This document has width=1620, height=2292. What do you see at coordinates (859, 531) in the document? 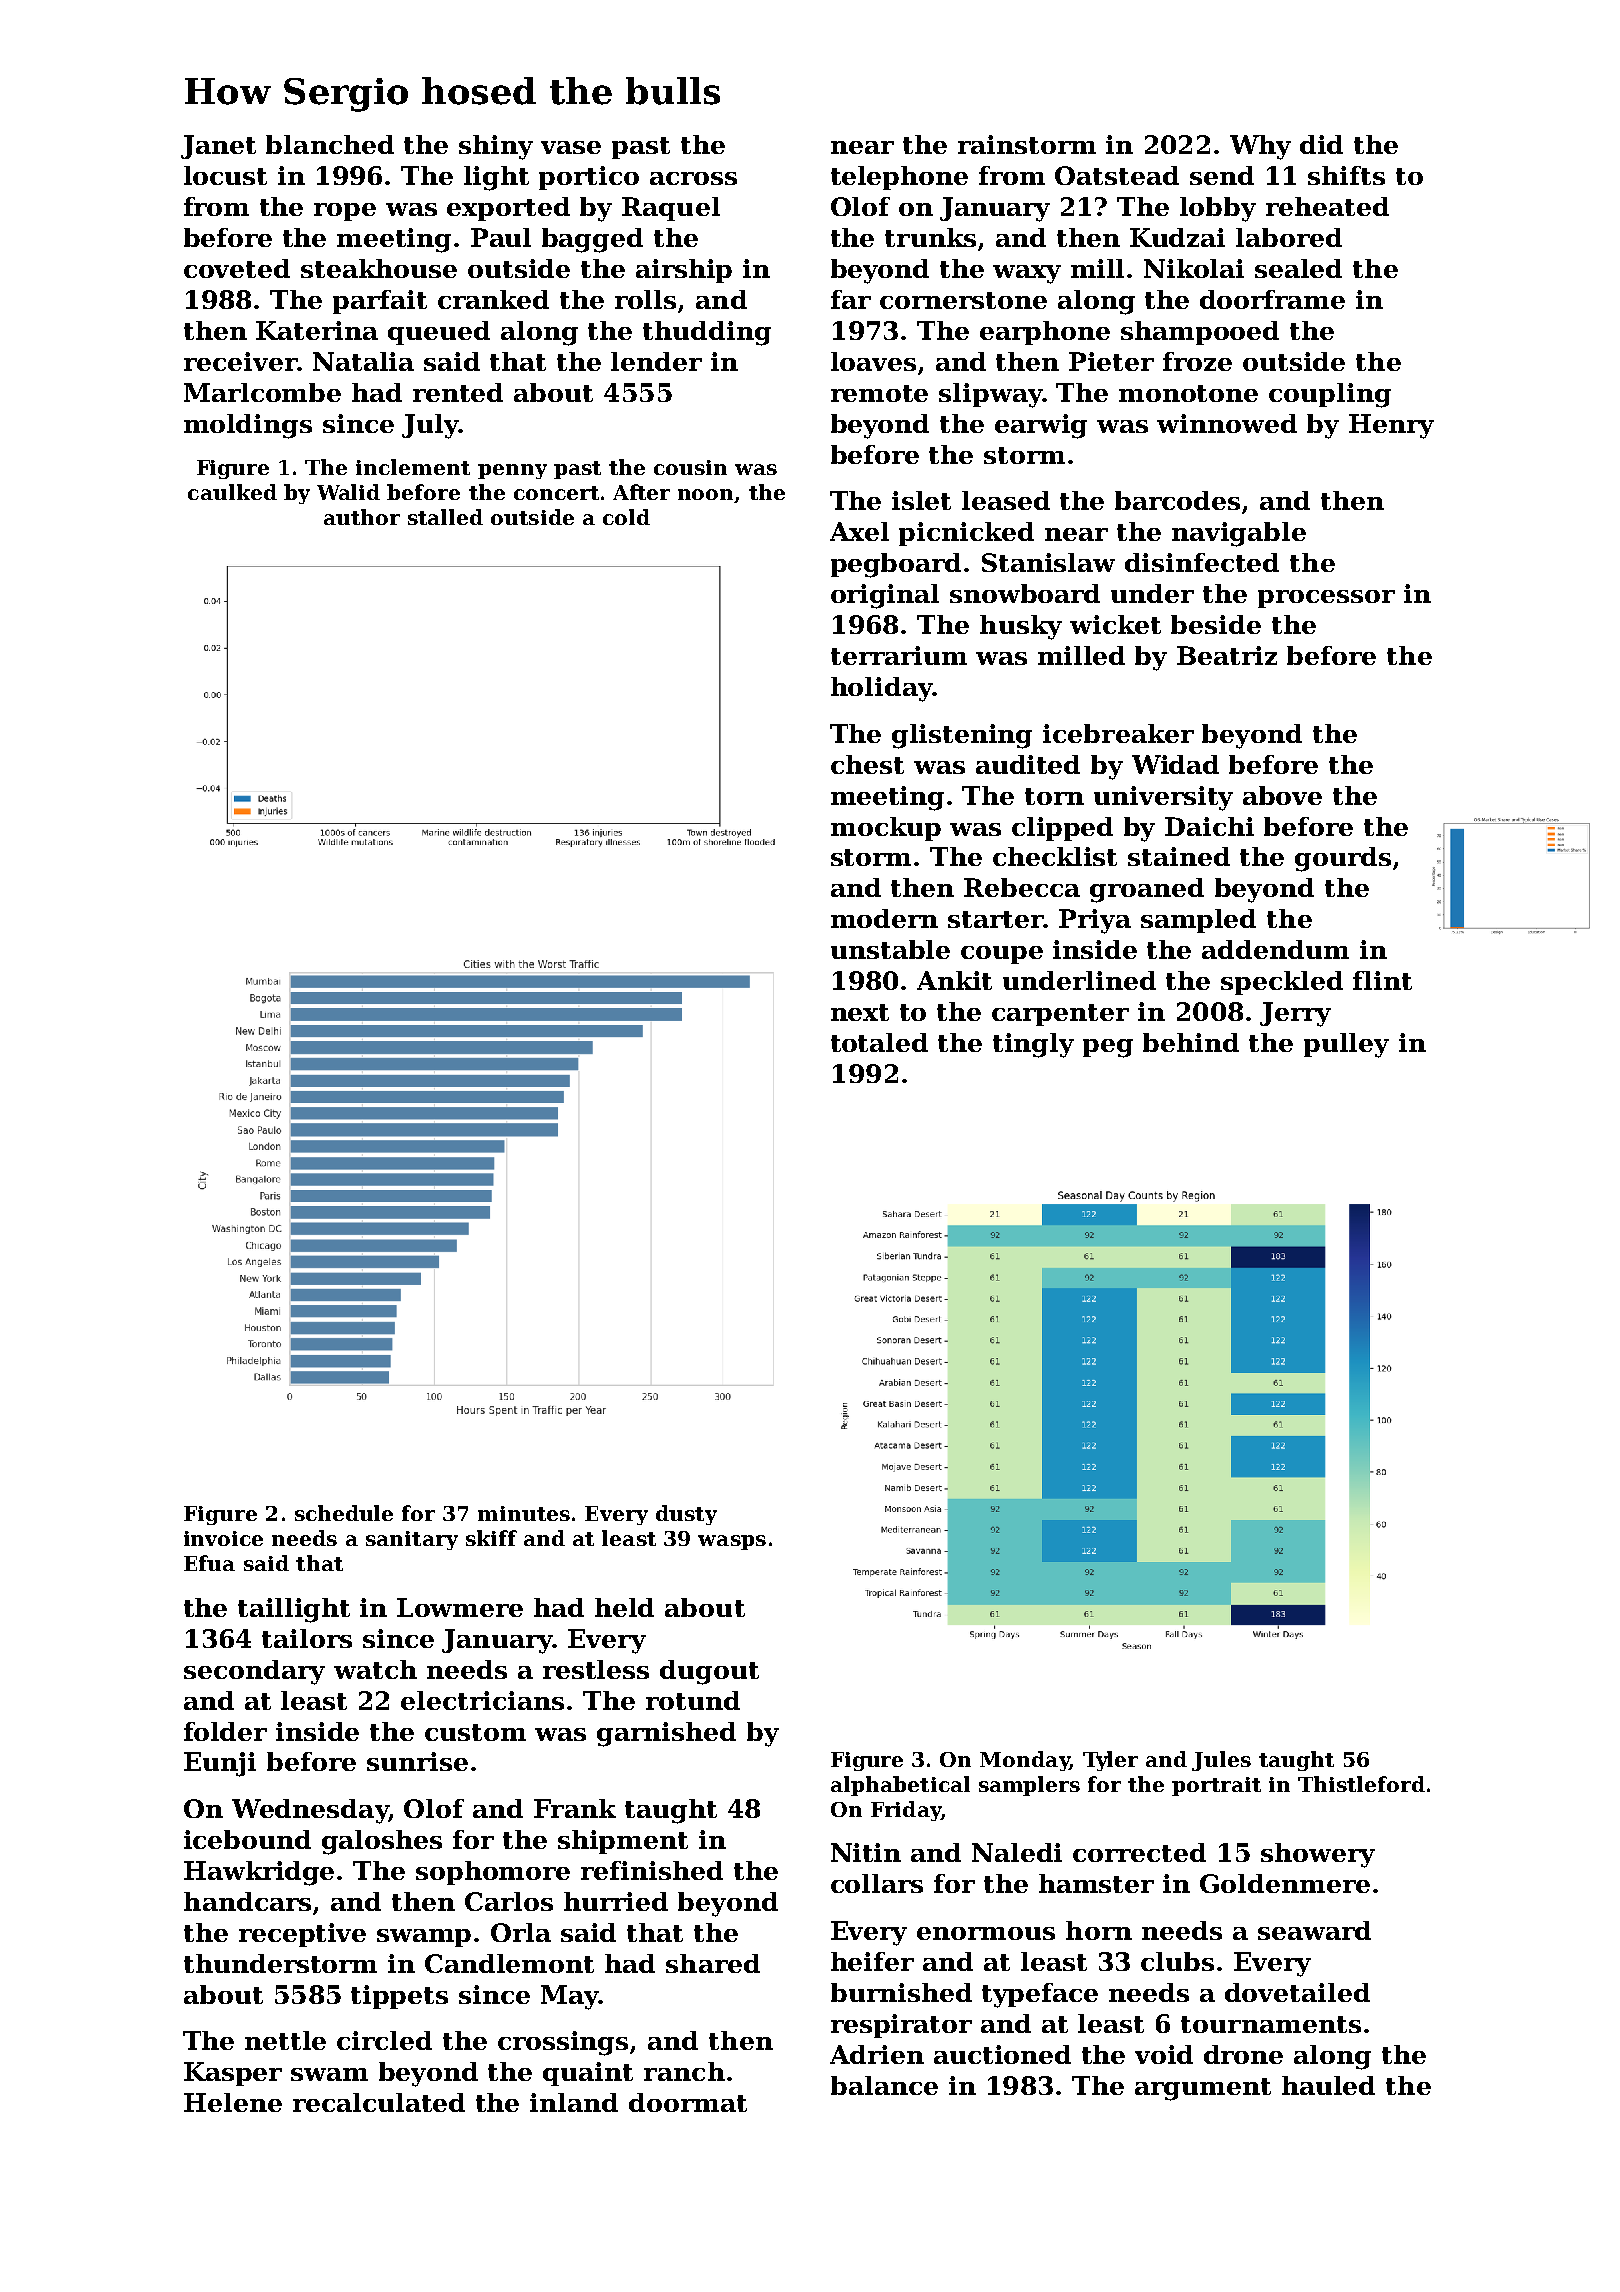
I see `Axel` at bounding box center [859, 531].
